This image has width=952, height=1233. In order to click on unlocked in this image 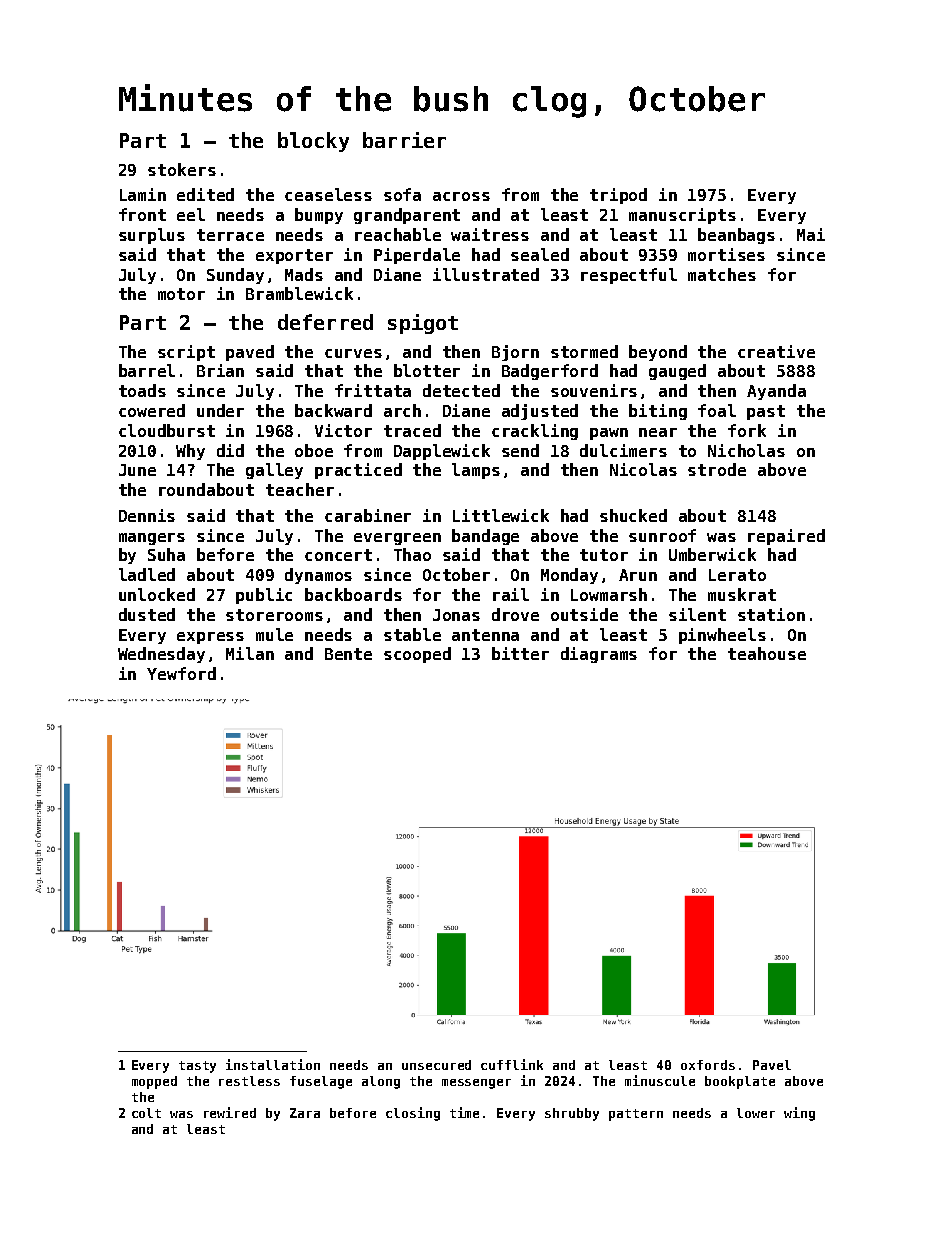, I will do `click(157, 594)`.
